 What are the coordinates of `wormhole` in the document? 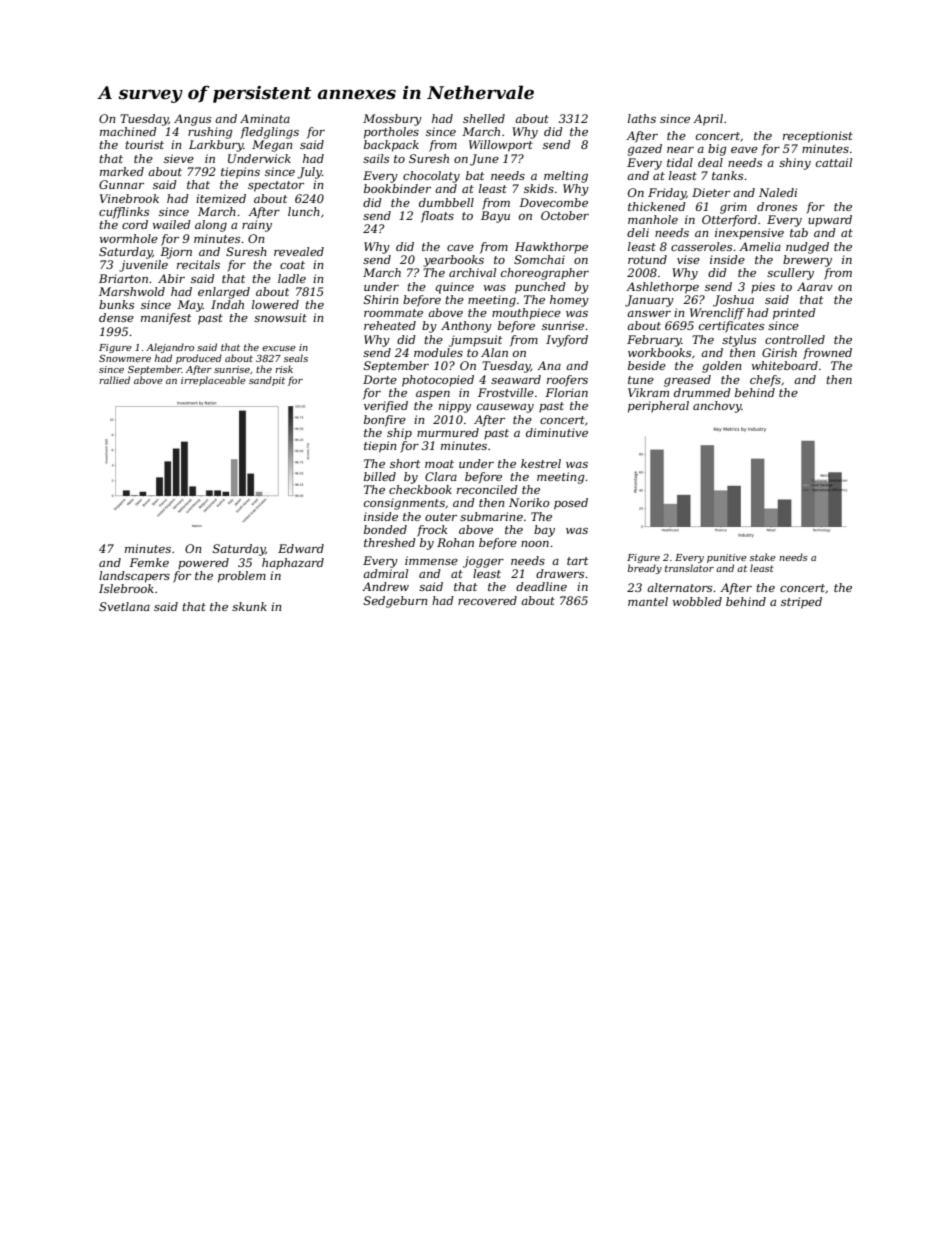 It's located at (129, 238).
